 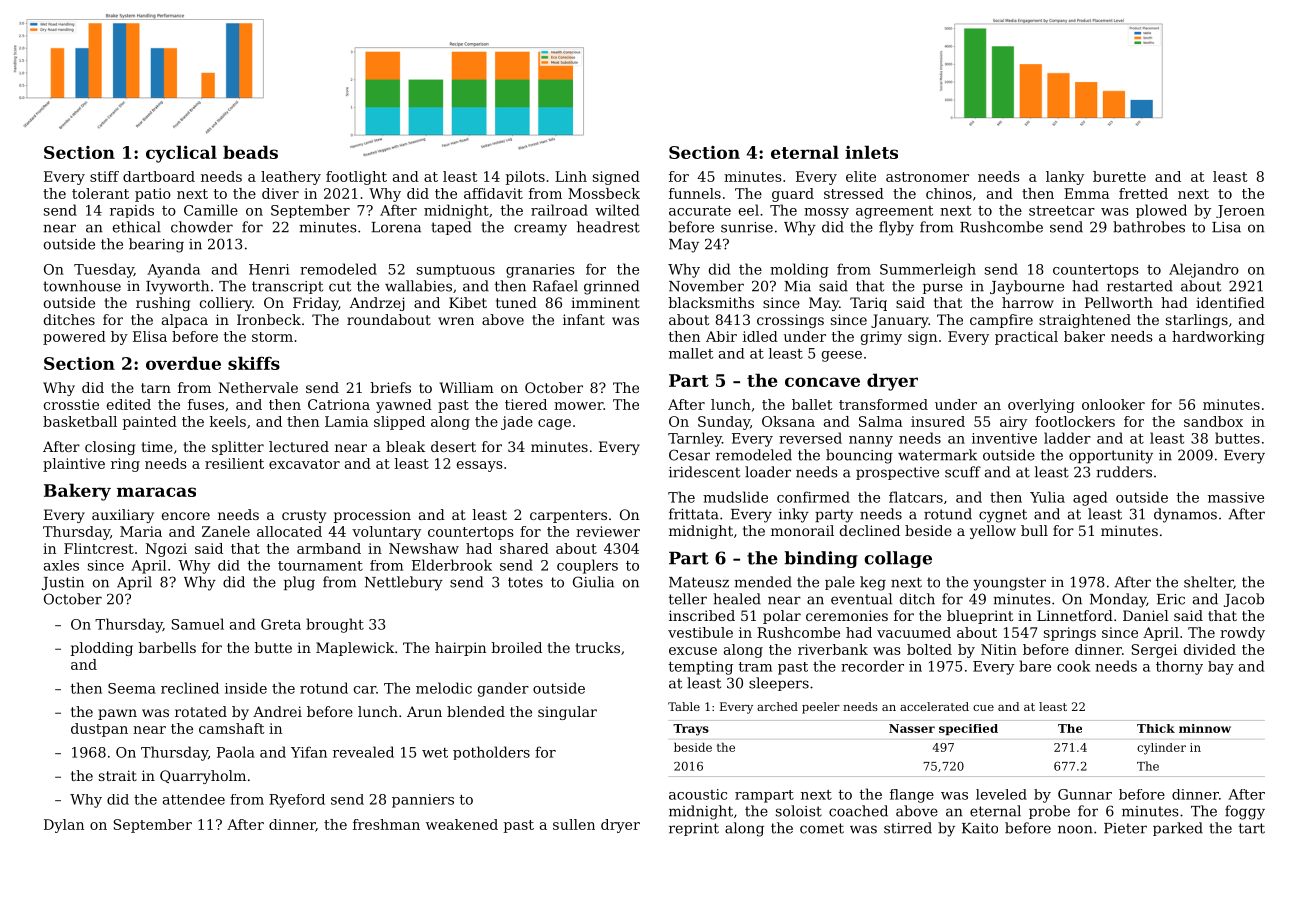 What do you see at coordinates (912, 728) in the screenshot?
I see `Nasser` at bounding box center [912, 728].
